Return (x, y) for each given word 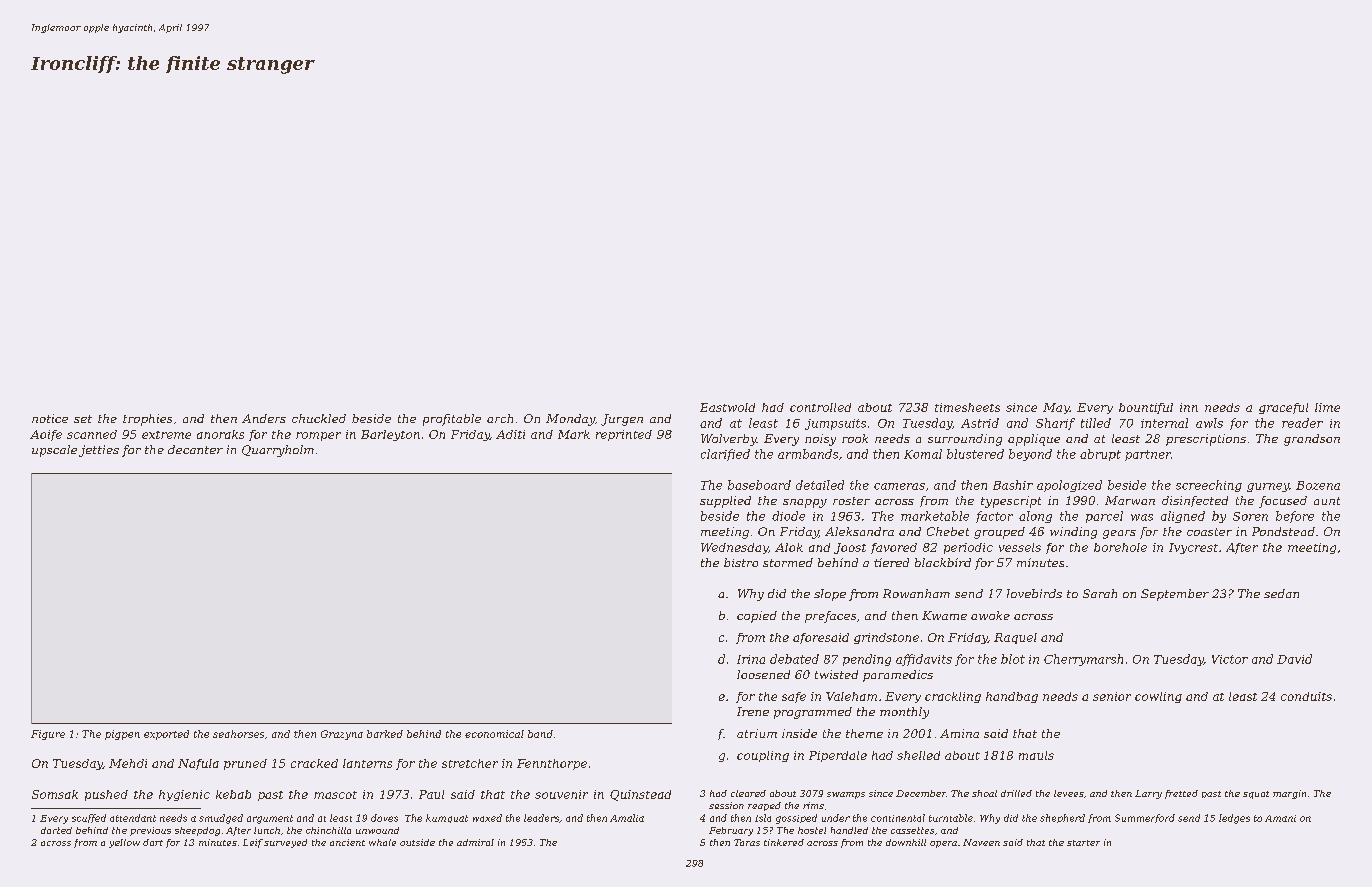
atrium (757, 733)
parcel (1104, 517)
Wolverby (729, 440)
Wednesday (734, 548)
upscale (54, 451)
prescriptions (1206, 440)
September (1175, 595)
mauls (1036, 755)
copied (757, 617)
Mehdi (128, 763)
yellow (124, 843)
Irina (751, 659)
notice (50, 418)
